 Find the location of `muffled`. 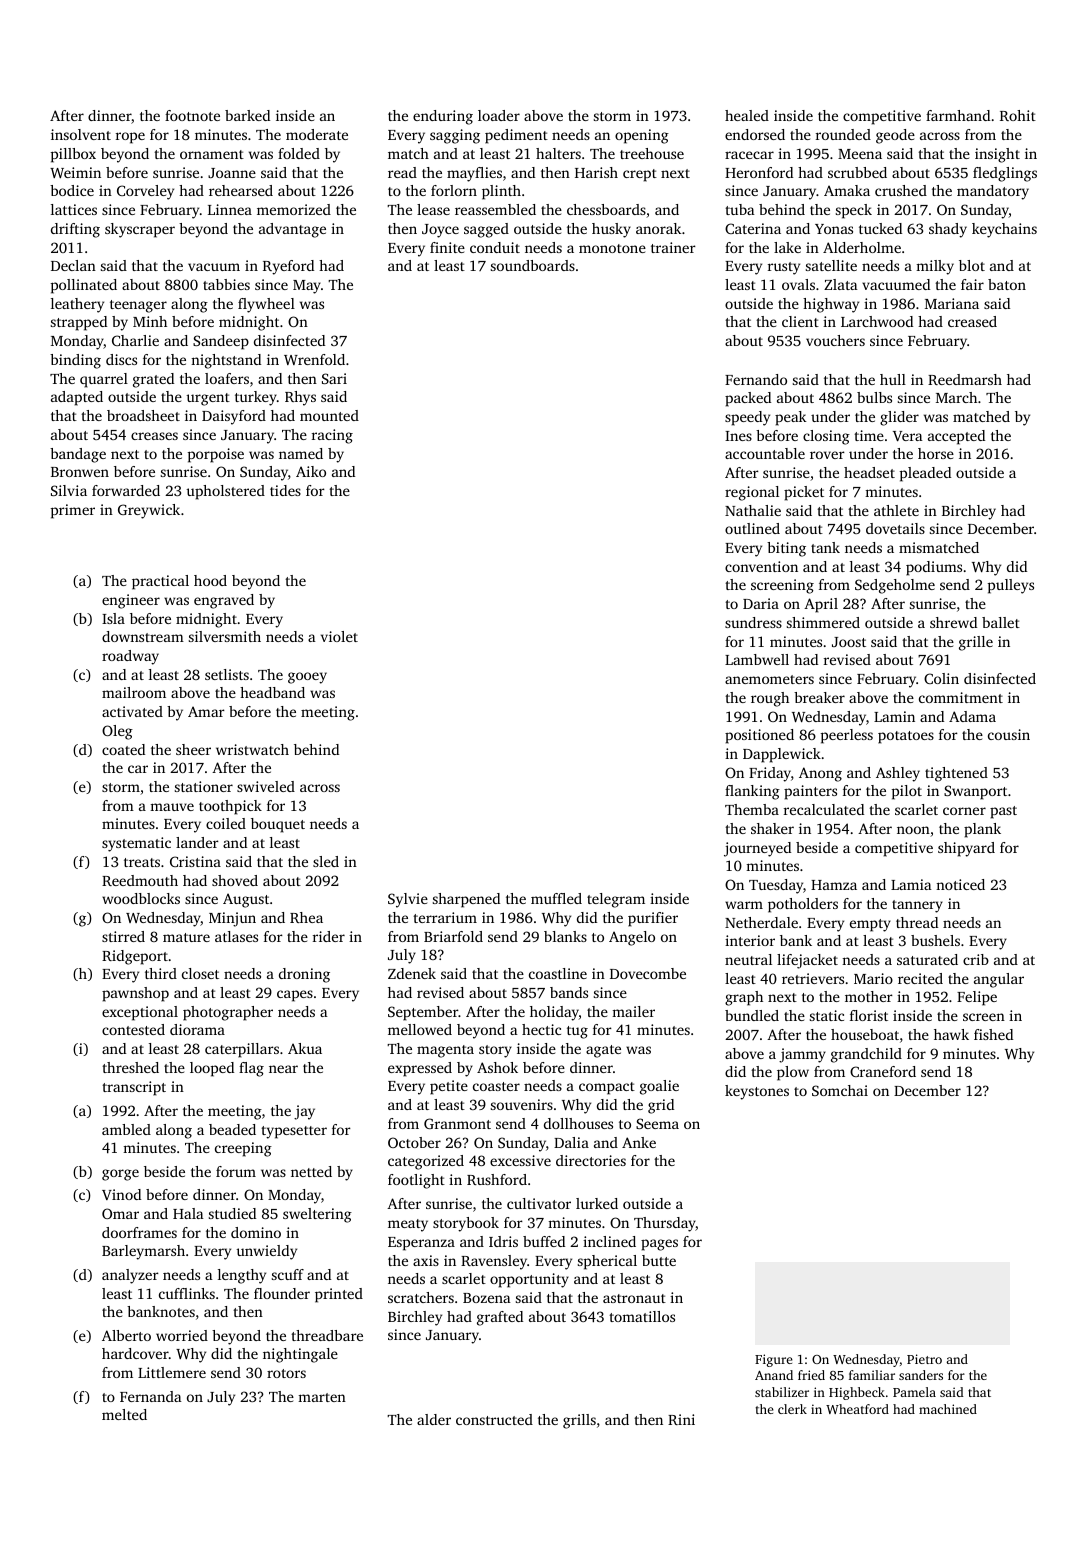

muffled is located at coordinates (556, 898).
